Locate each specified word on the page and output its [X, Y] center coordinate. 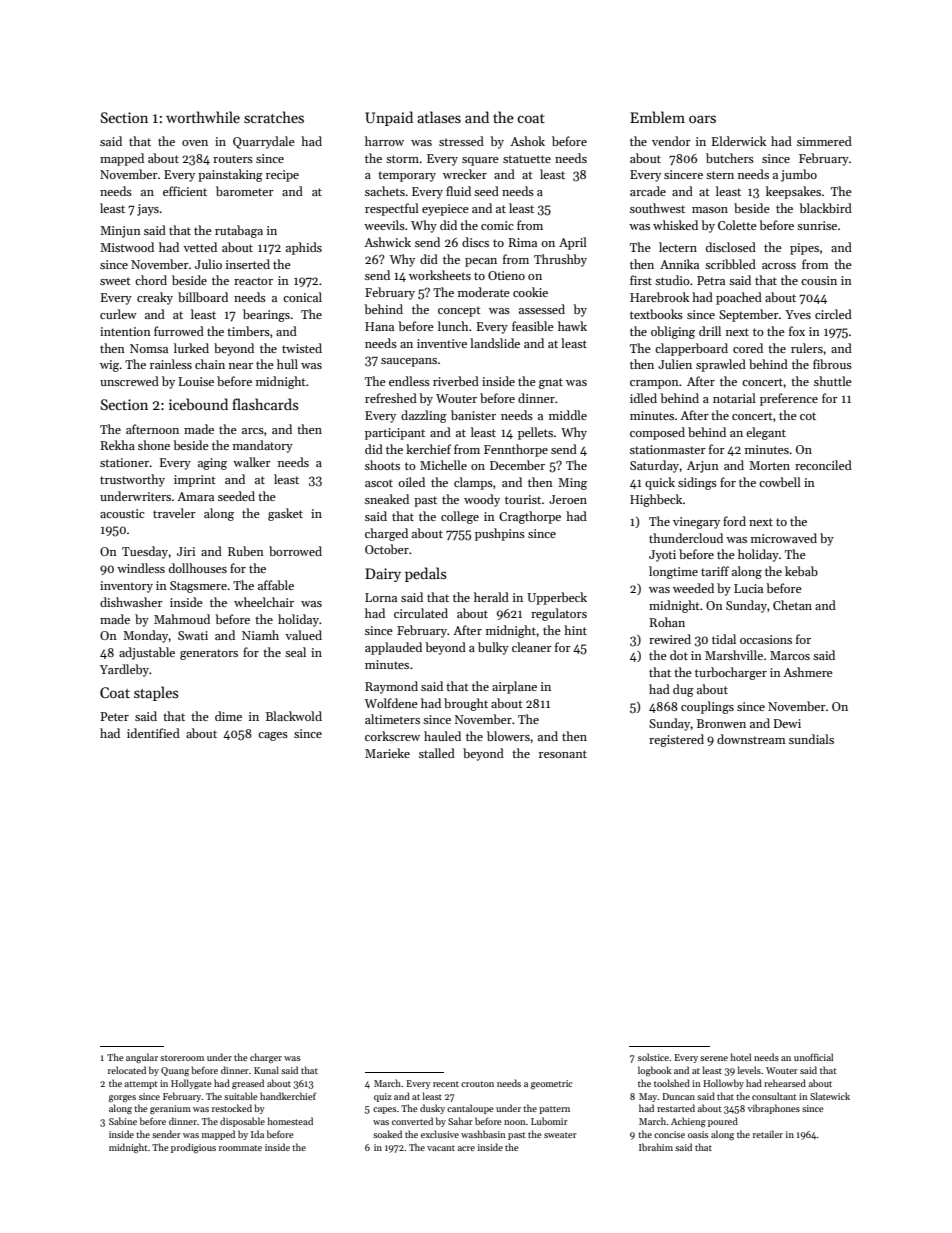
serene [714, 1058]
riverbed [456, 381]
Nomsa [149, 348]
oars [702, 119]
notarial [734, 398]
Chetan [792, 605]
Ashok [527, 141]
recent [446, 1084]
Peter [114, 716]
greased [248, 1084]
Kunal [266, 1070]
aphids [304, 248]
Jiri [186, 551]
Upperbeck [557, 598]
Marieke [387, 753]
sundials [811, 739]
